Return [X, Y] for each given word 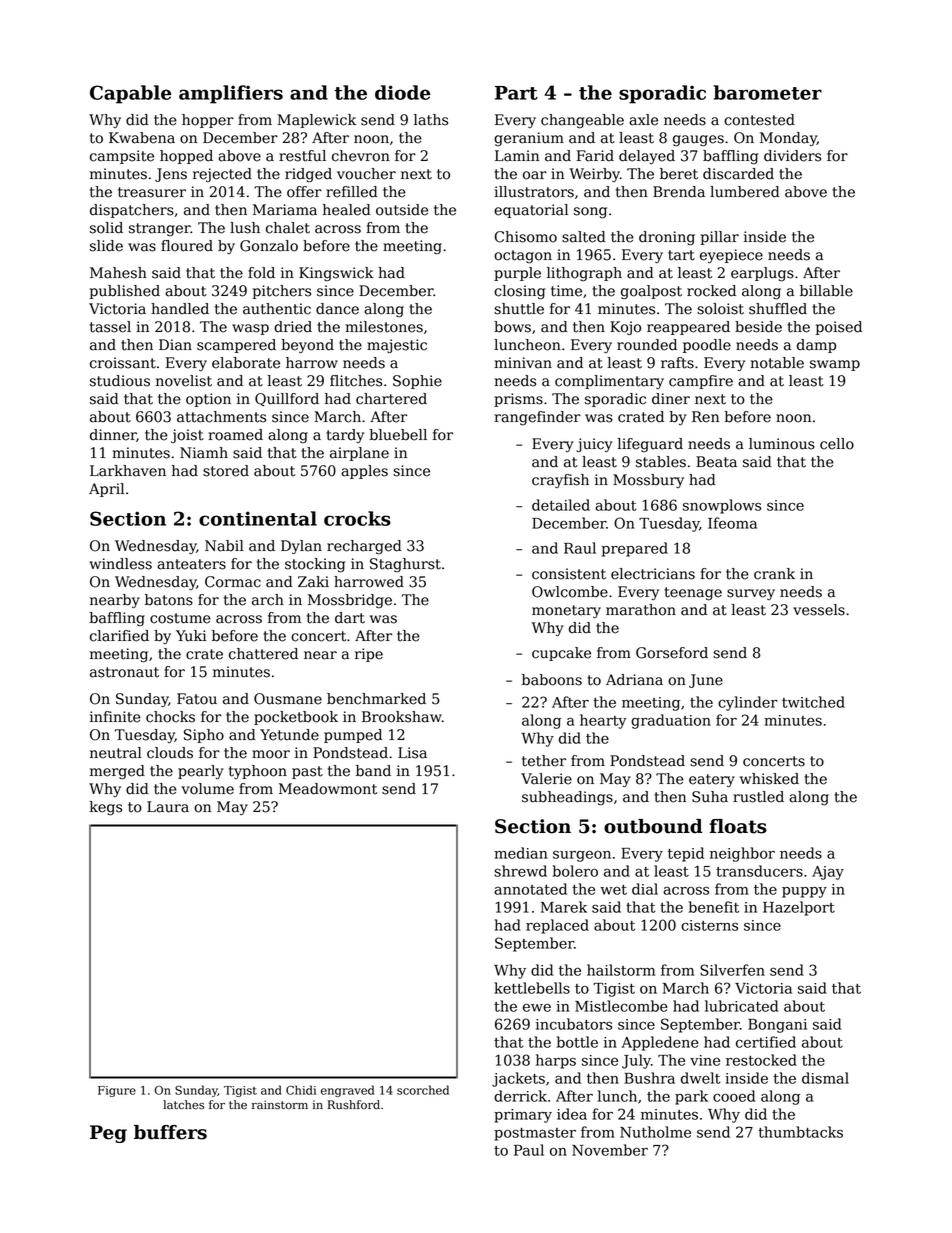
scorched [423, 1090]
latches [183, 1105]
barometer [768, 92]
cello [837, 444]
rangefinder [537, 418]
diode [402, 92]
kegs [105, 808]
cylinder [748, 703]
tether [544, 761]
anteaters [191, 564]
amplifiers [231, 94]
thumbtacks [800, 1132]
